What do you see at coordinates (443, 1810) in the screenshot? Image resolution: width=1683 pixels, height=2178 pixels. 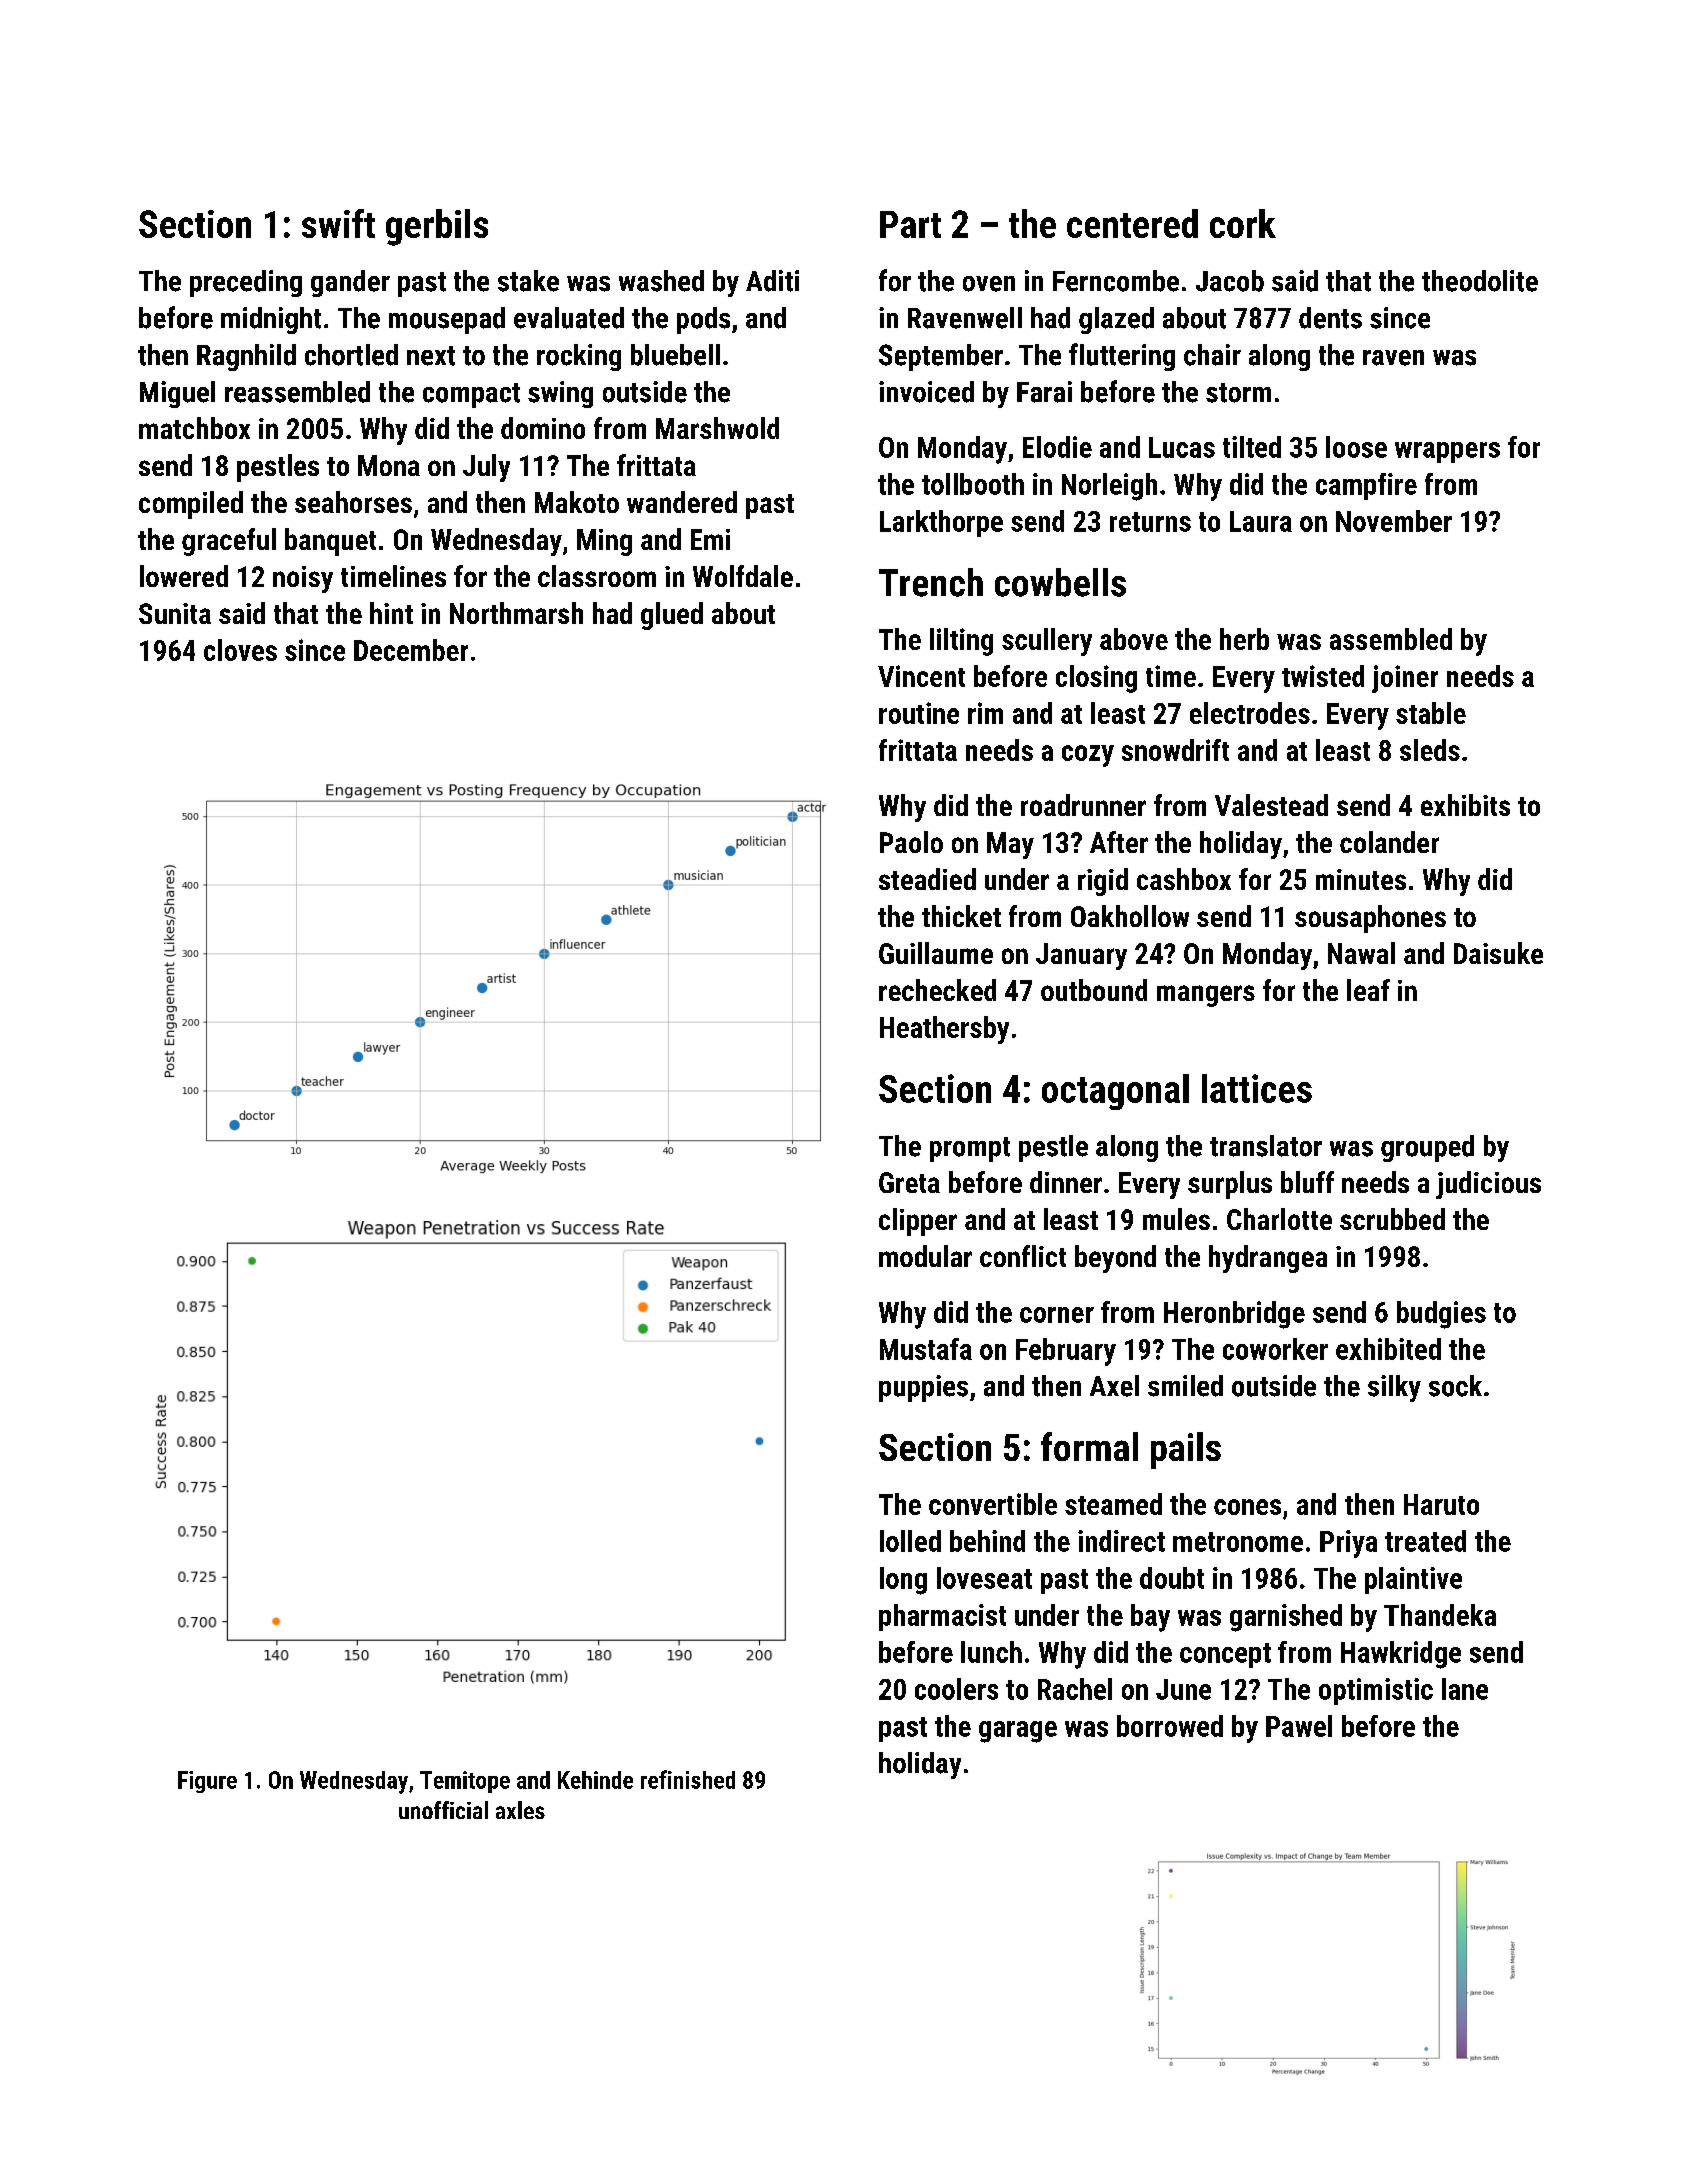 I see `unofficial` at bounding box center [443, 1810].
